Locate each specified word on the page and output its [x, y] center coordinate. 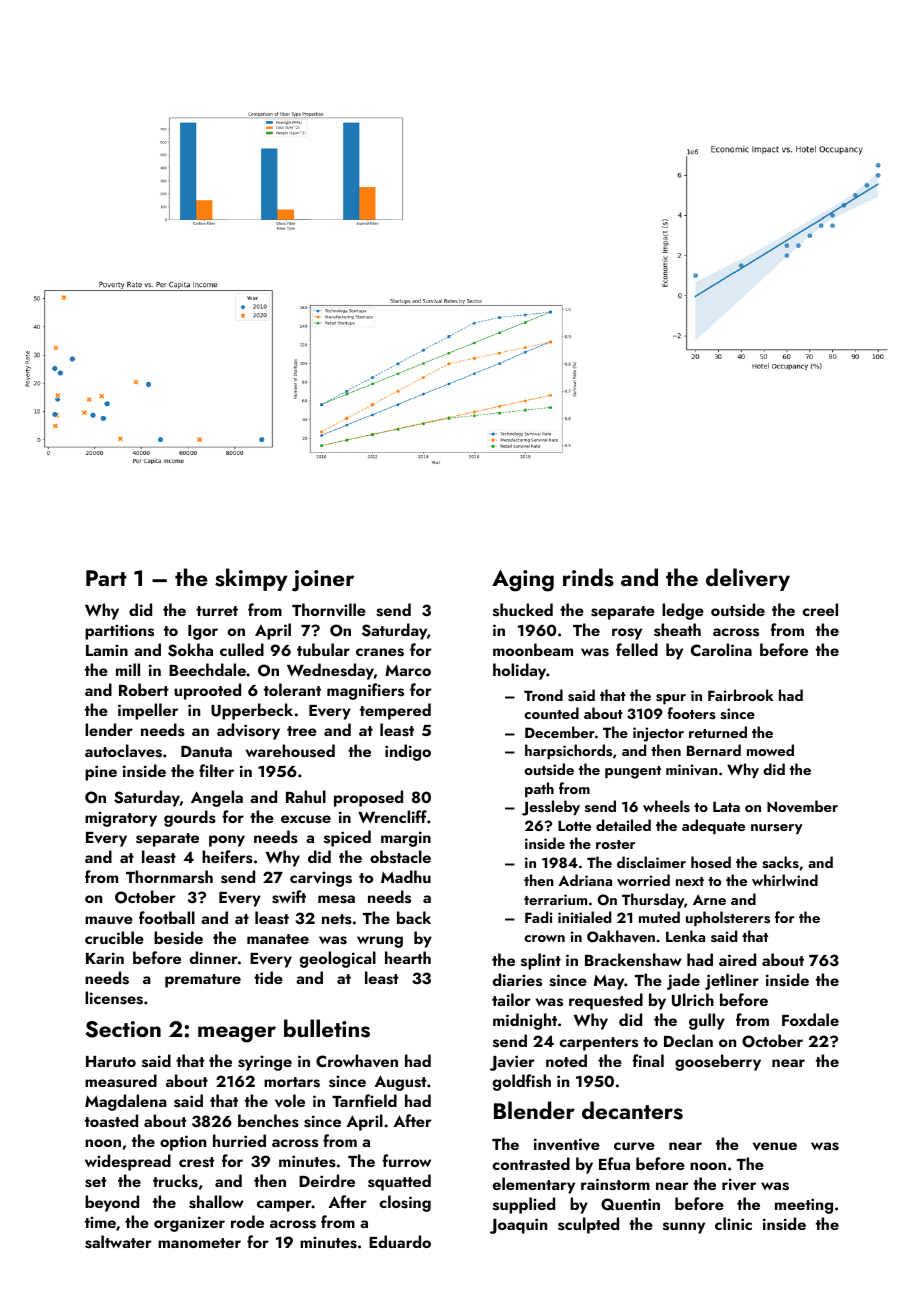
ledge [683, 611]
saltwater [118, 1242]
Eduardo [400, 1241]
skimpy [251, 579]
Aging [523, 581]
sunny [684, 1228]
